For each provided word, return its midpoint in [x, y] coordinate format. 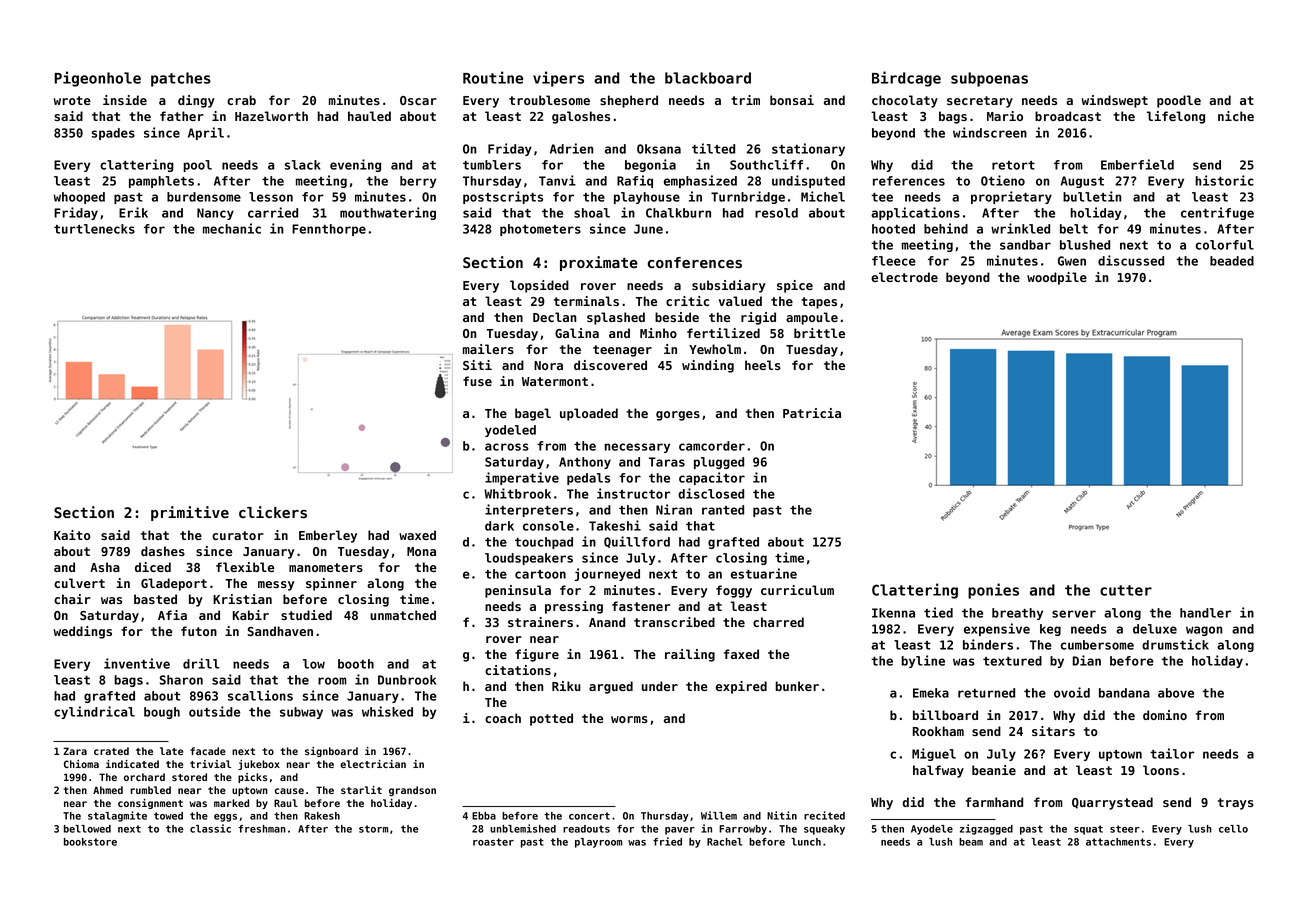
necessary [637, 448]
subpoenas [989, 79]
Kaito [72, 535]
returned [986, 693]
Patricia [812, 413]
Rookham [938, 731]
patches [181, 79]
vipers [558, 79]
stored [189, 777]
